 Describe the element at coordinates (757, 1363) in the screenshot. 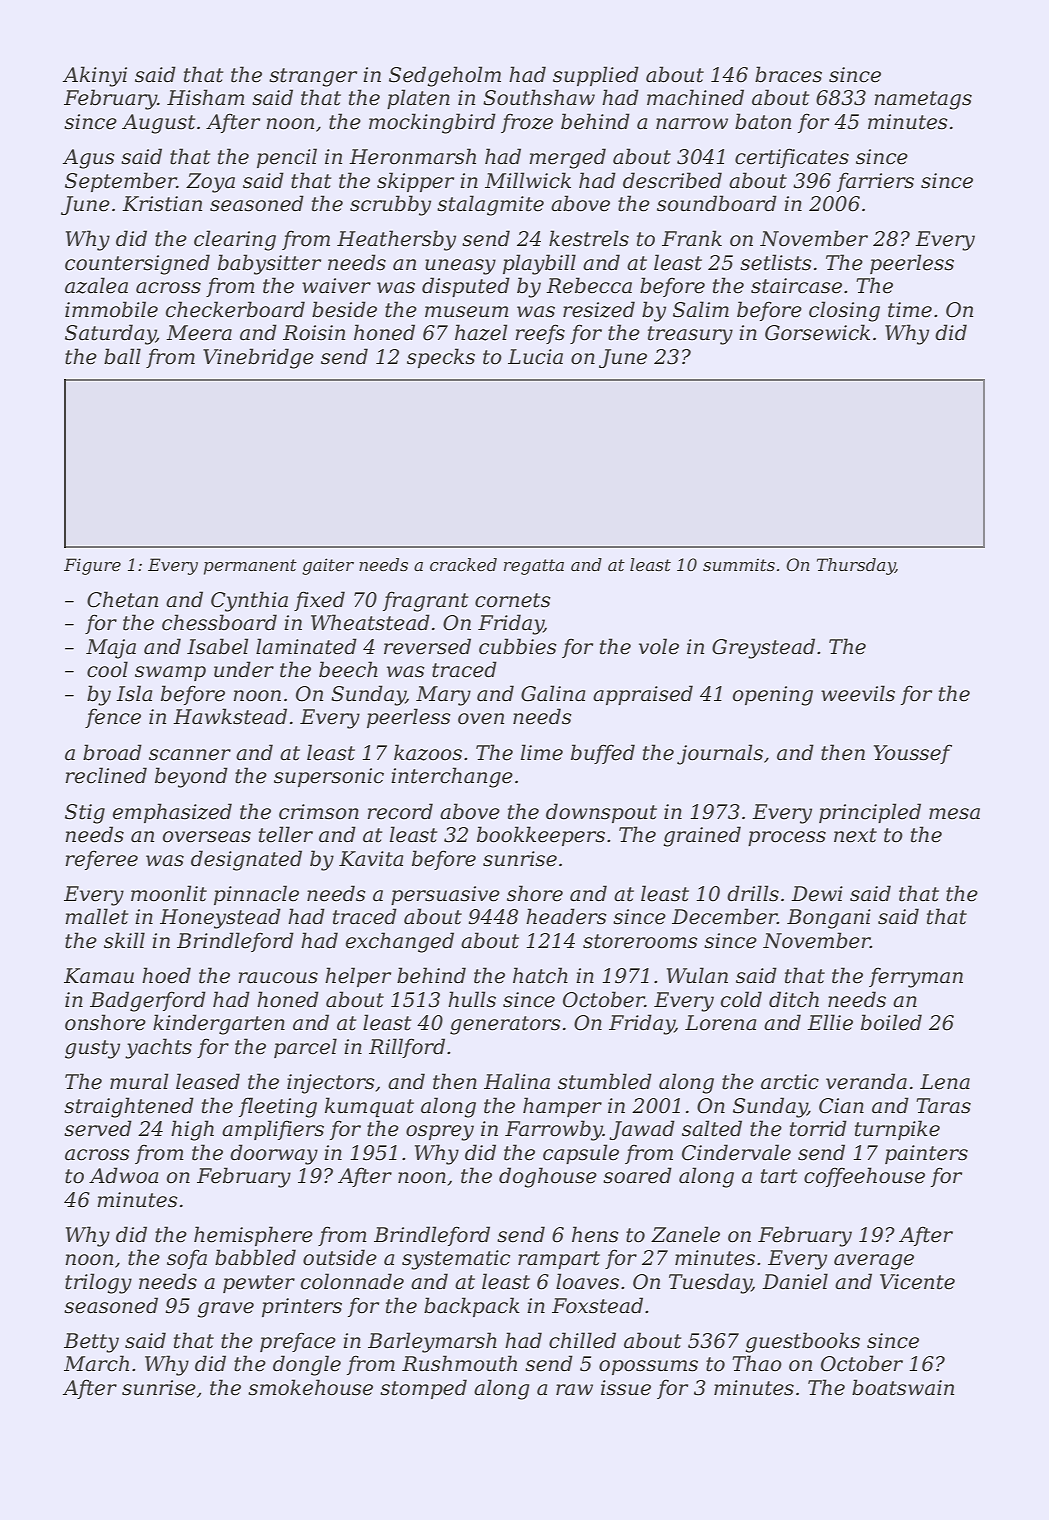

I see `Thao` at that location.
